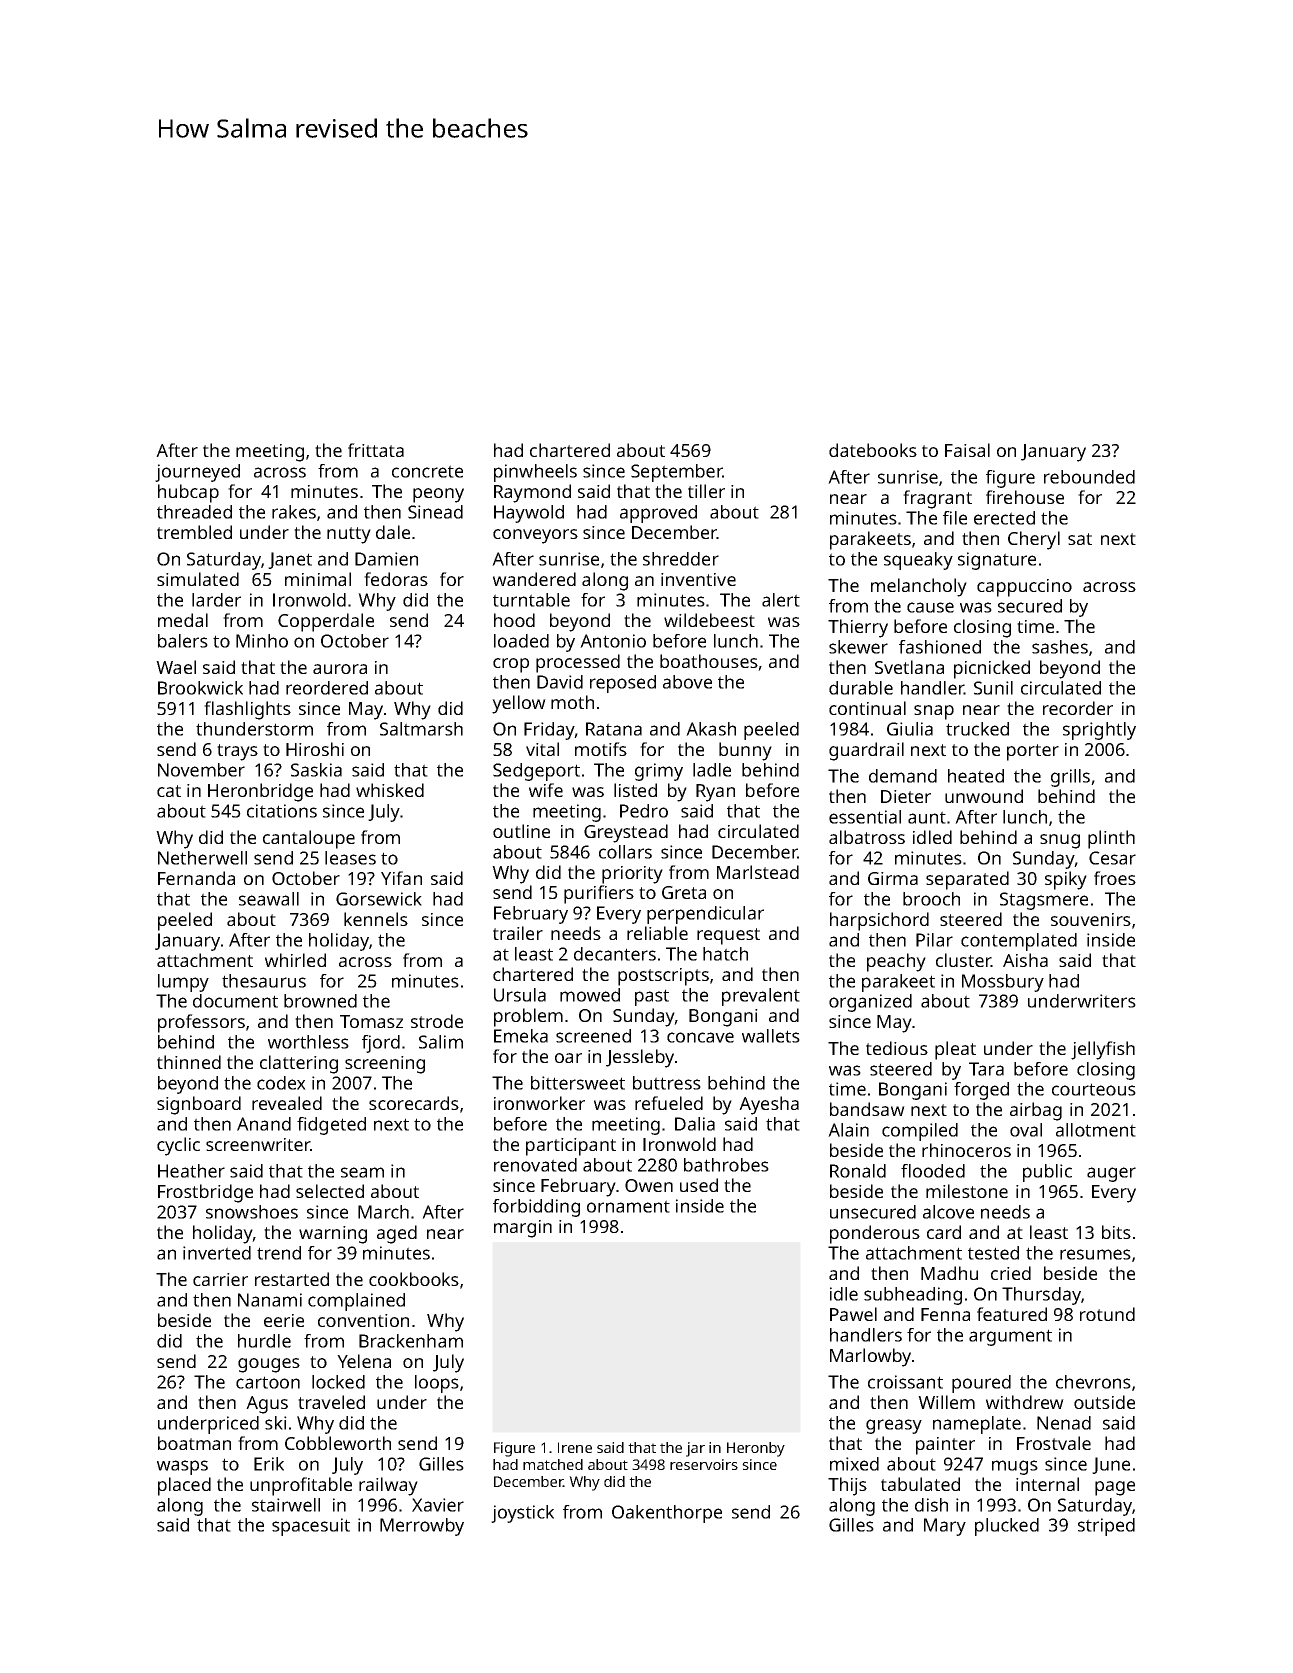 The width and height of the screenshot is (1293, 1673). Describe the element at coordinates (695, 1124) in the screenshot. I see `Dalia` at that location.
